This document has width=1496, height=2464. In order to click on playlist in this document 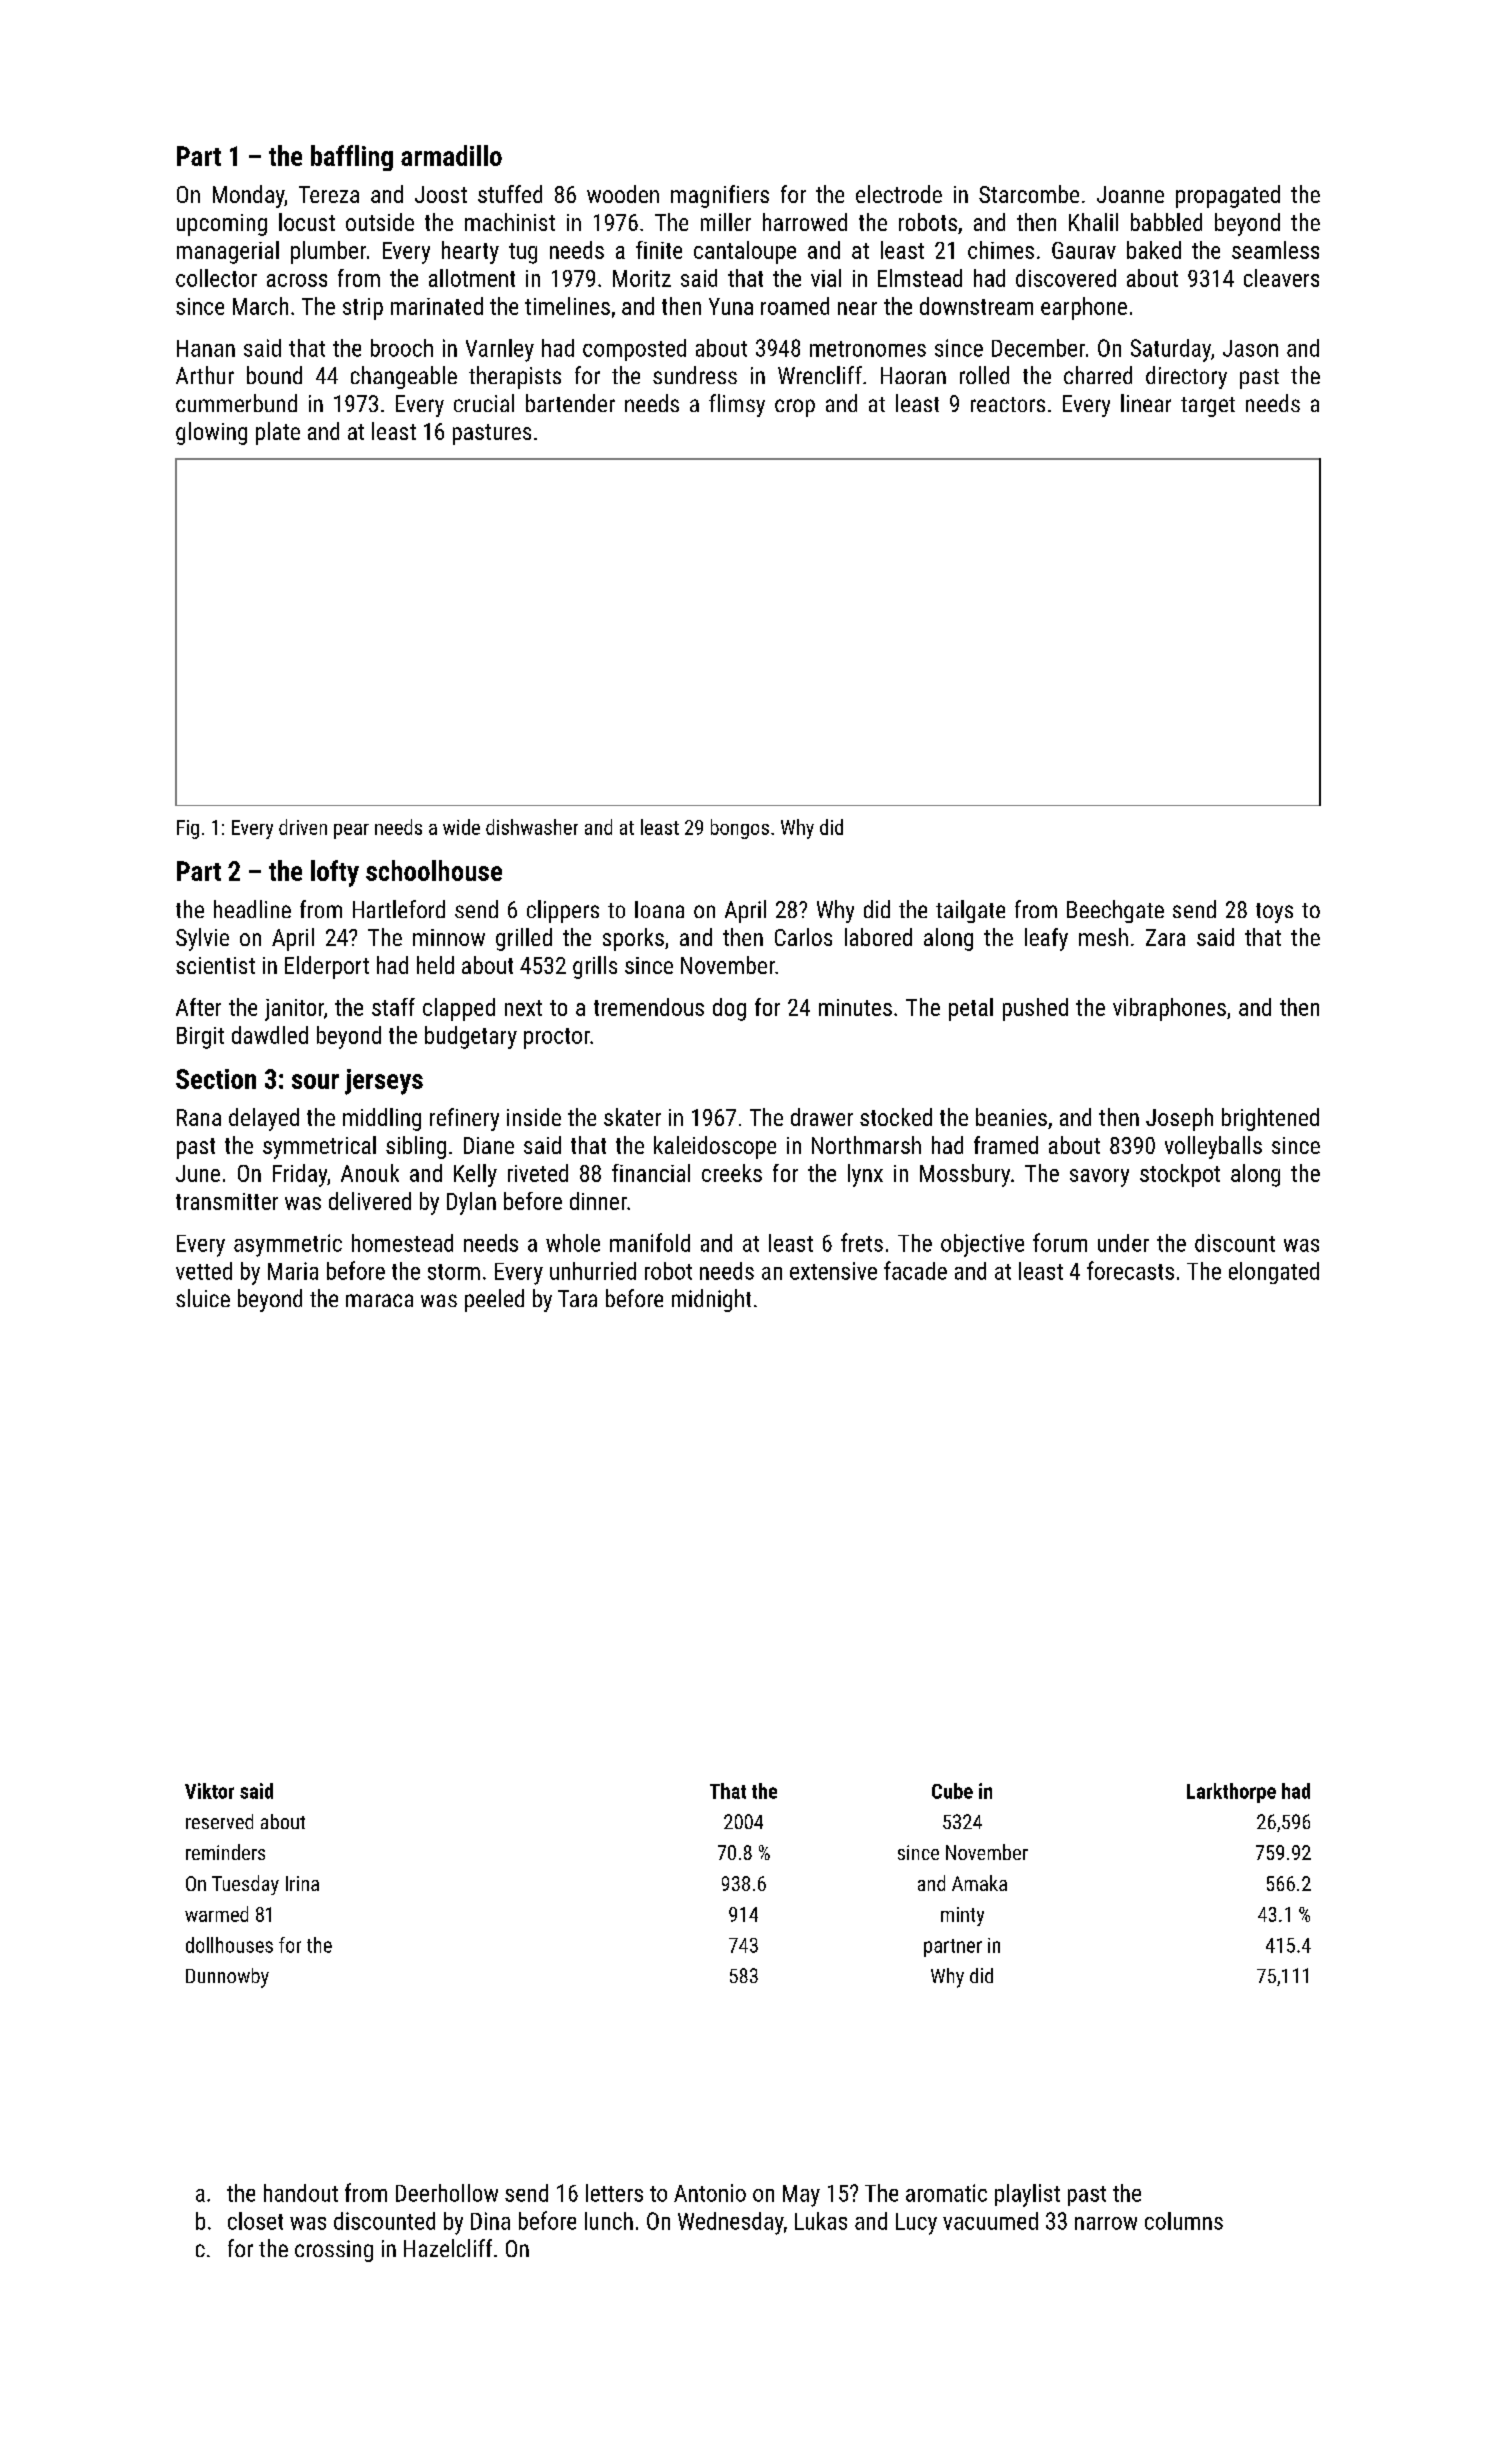, I will do `click(1027, 2195)`.
